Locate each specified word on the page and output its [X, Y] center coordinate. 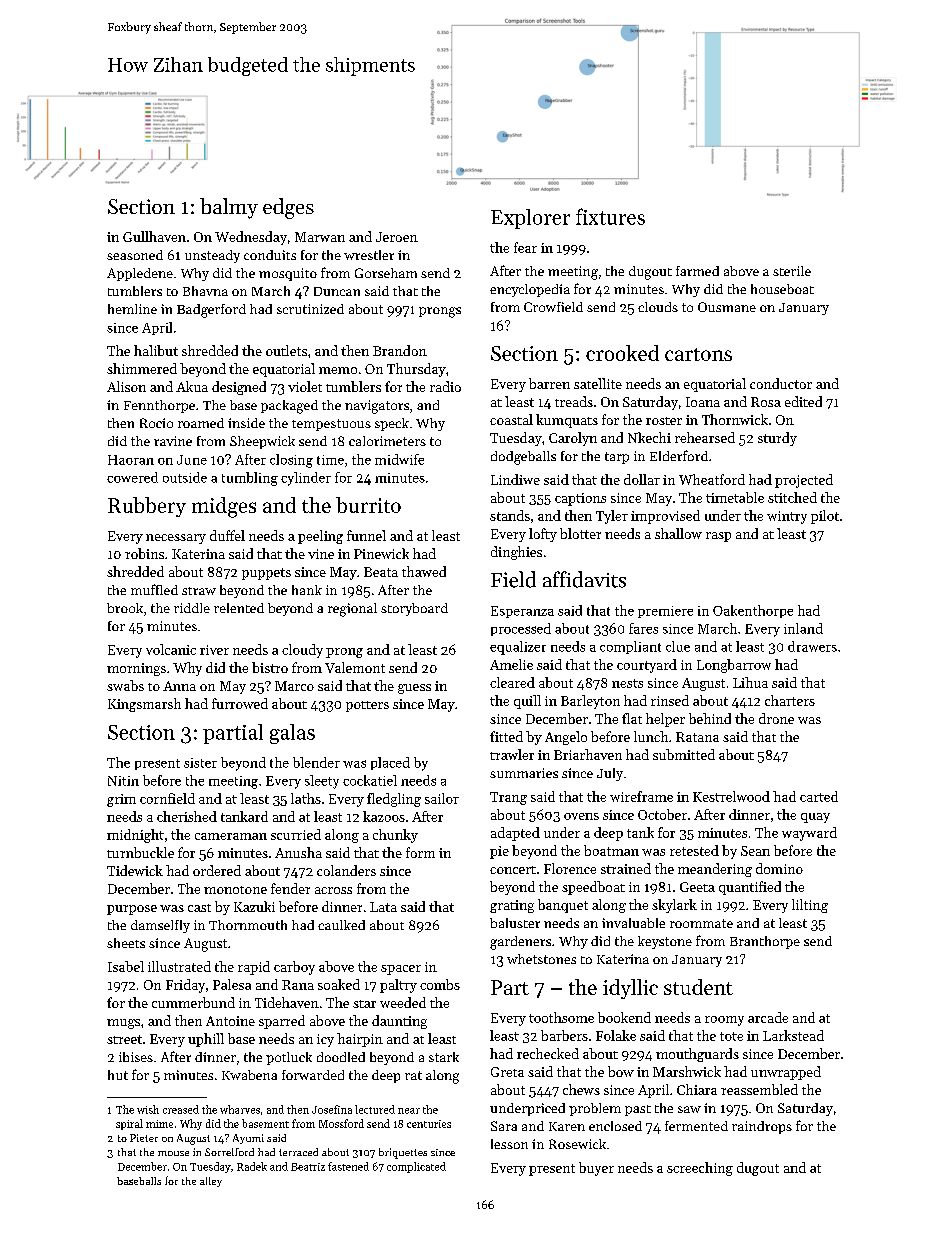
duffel [227, 535]
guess [414, 689]
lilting [810, 906]
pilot [825, 517]
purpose [132, 910]
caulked [341, 925]
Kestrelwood [731, 796]
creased [181, 1109]
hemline [132, 309]
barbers [564, 1035]
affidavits [584, 579]
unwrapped [786, 1073]
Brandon [400, 350]
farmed [697, 271]
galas [292, 734]
